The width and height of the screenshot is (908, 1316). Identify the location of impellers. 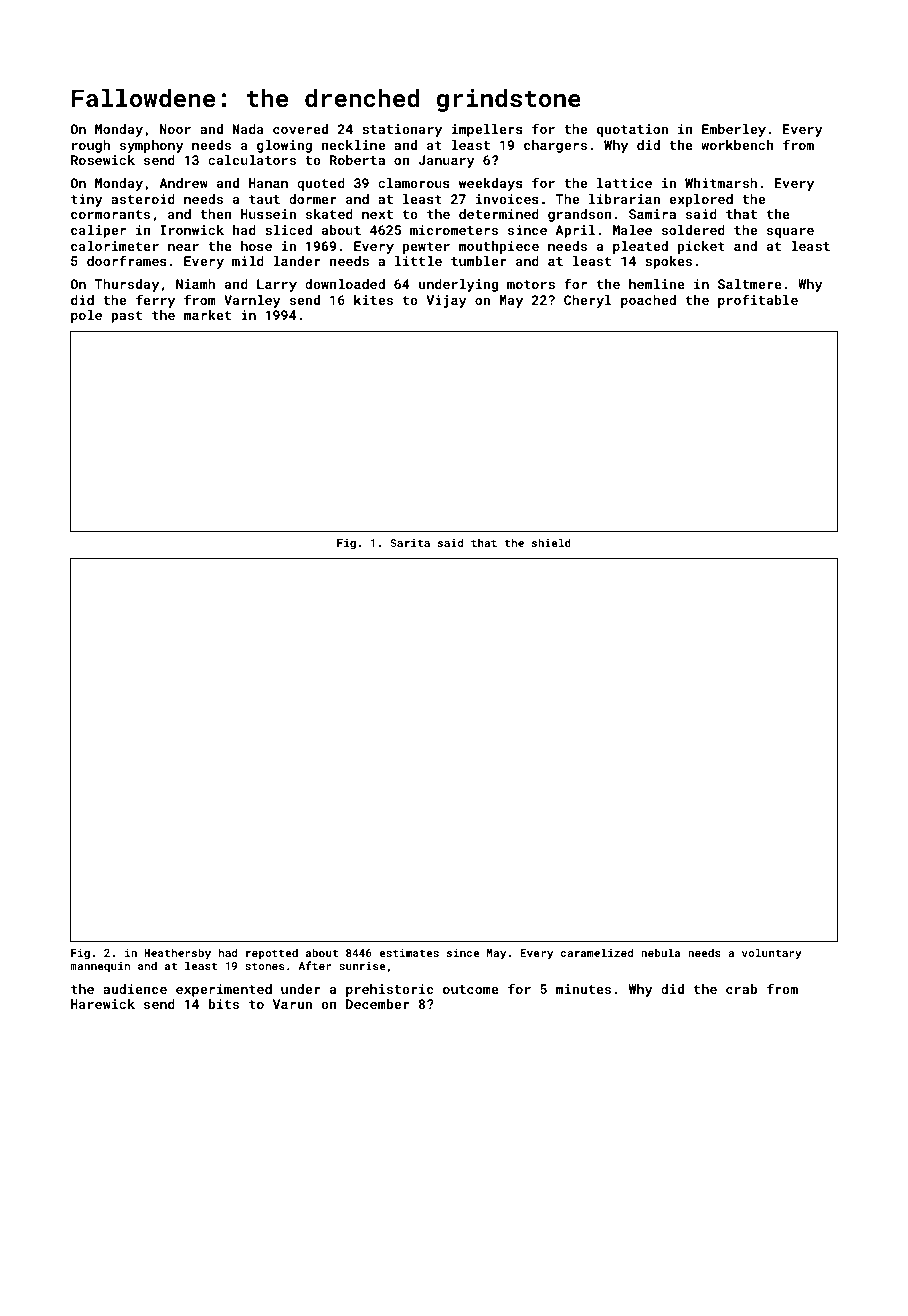
(487, 130).
